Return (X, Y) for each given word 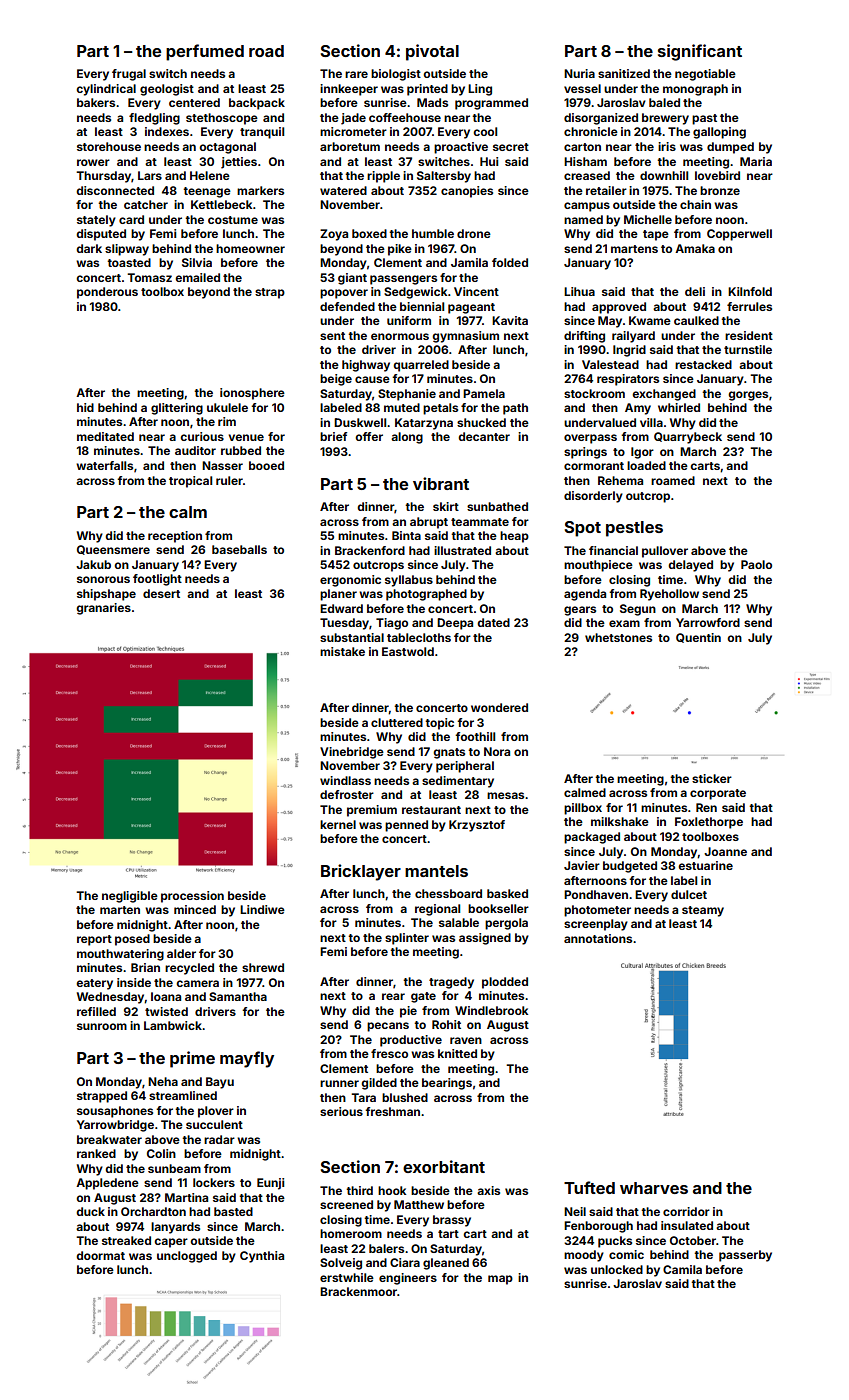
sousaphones (115, 1112)
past (704, 119)
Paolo (756, 564)
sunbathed (497, 506)
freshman (392, 1111)
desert (161, 593)
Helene (210, 175)
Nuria (579, 73)
